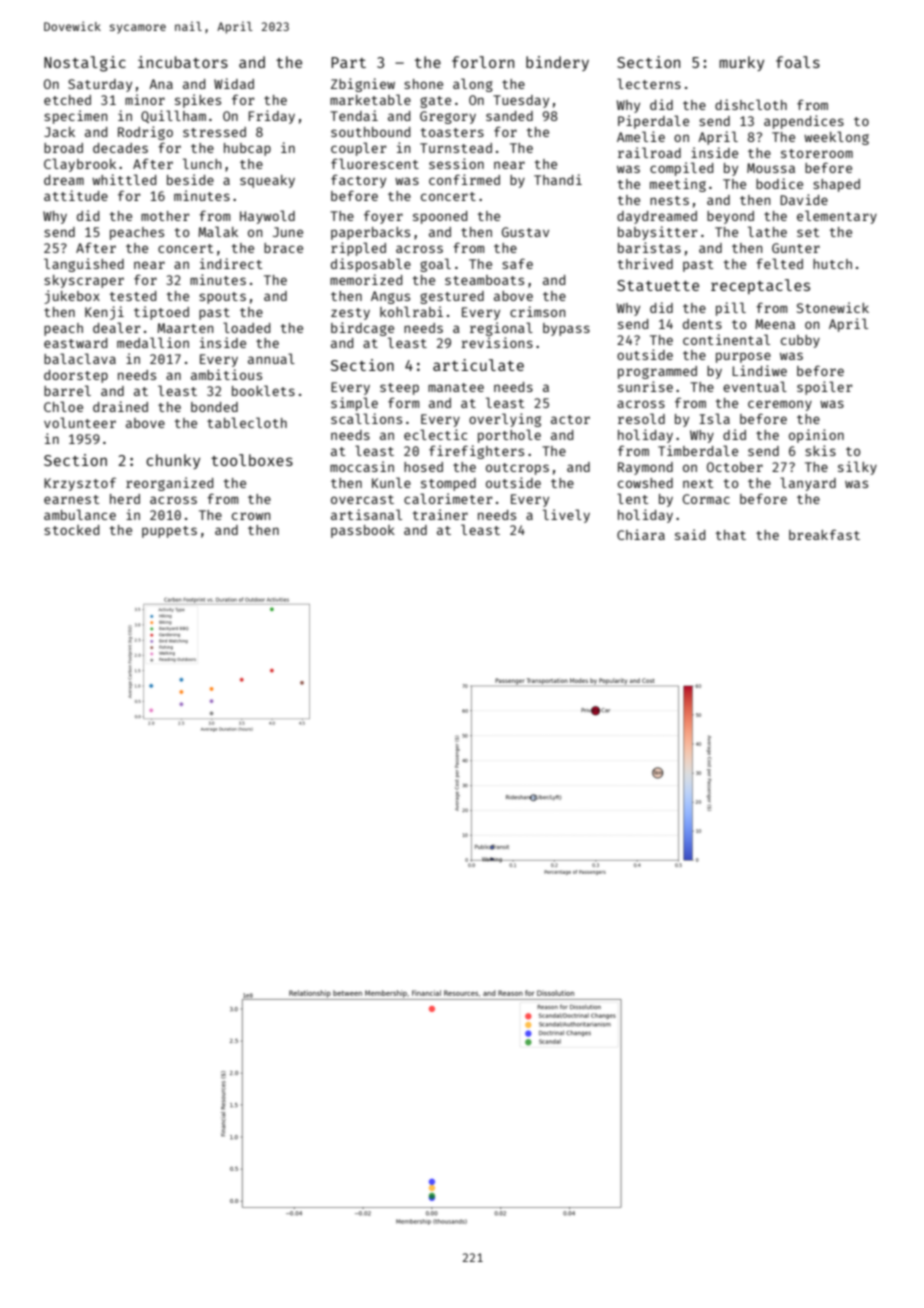 The height and width of the document is (1308, 924). I want to click on puppets, so click(169, 532).
